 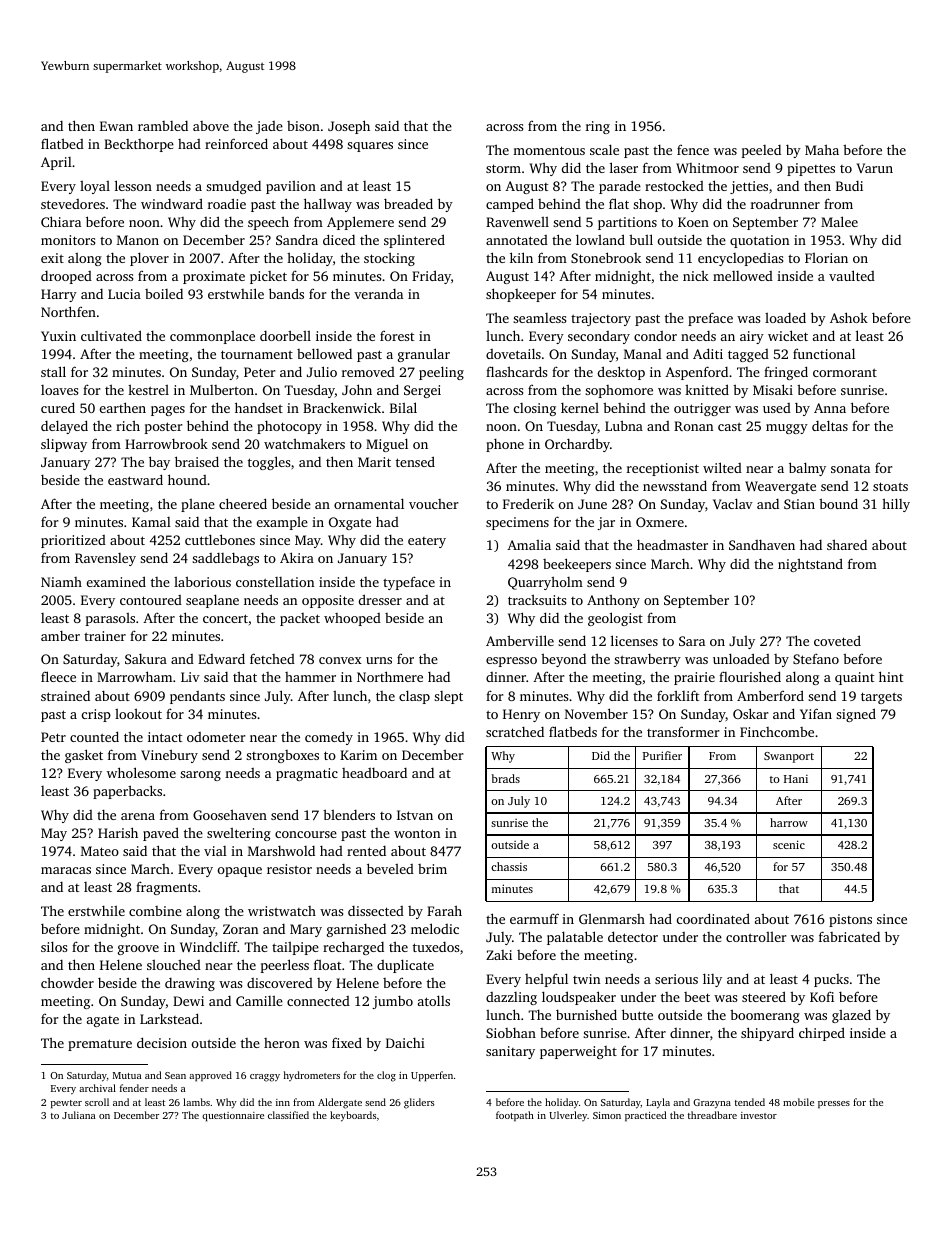 I want to click on fence, so click(x=693, y=150).
